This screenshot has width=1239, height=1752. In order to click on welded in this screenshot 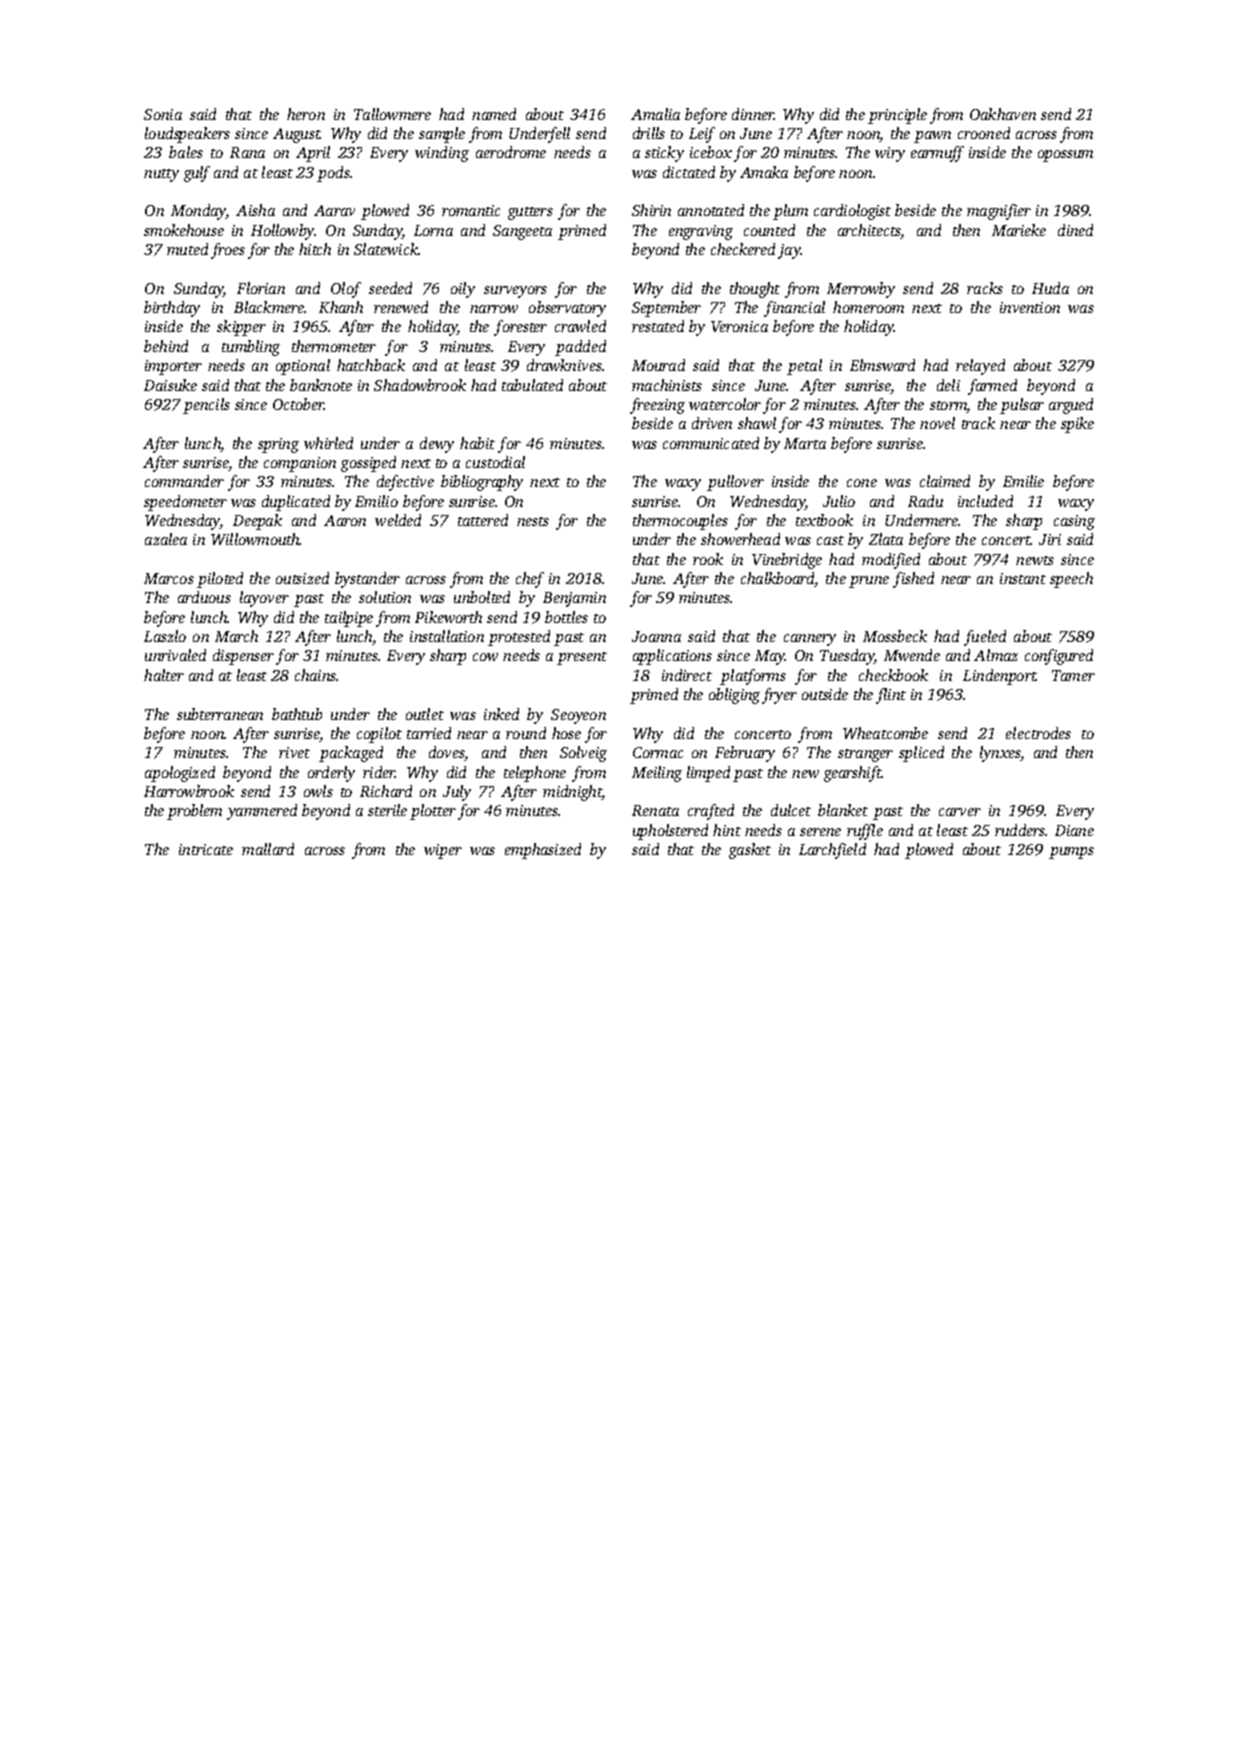, I will do `click(398, 520)`.
